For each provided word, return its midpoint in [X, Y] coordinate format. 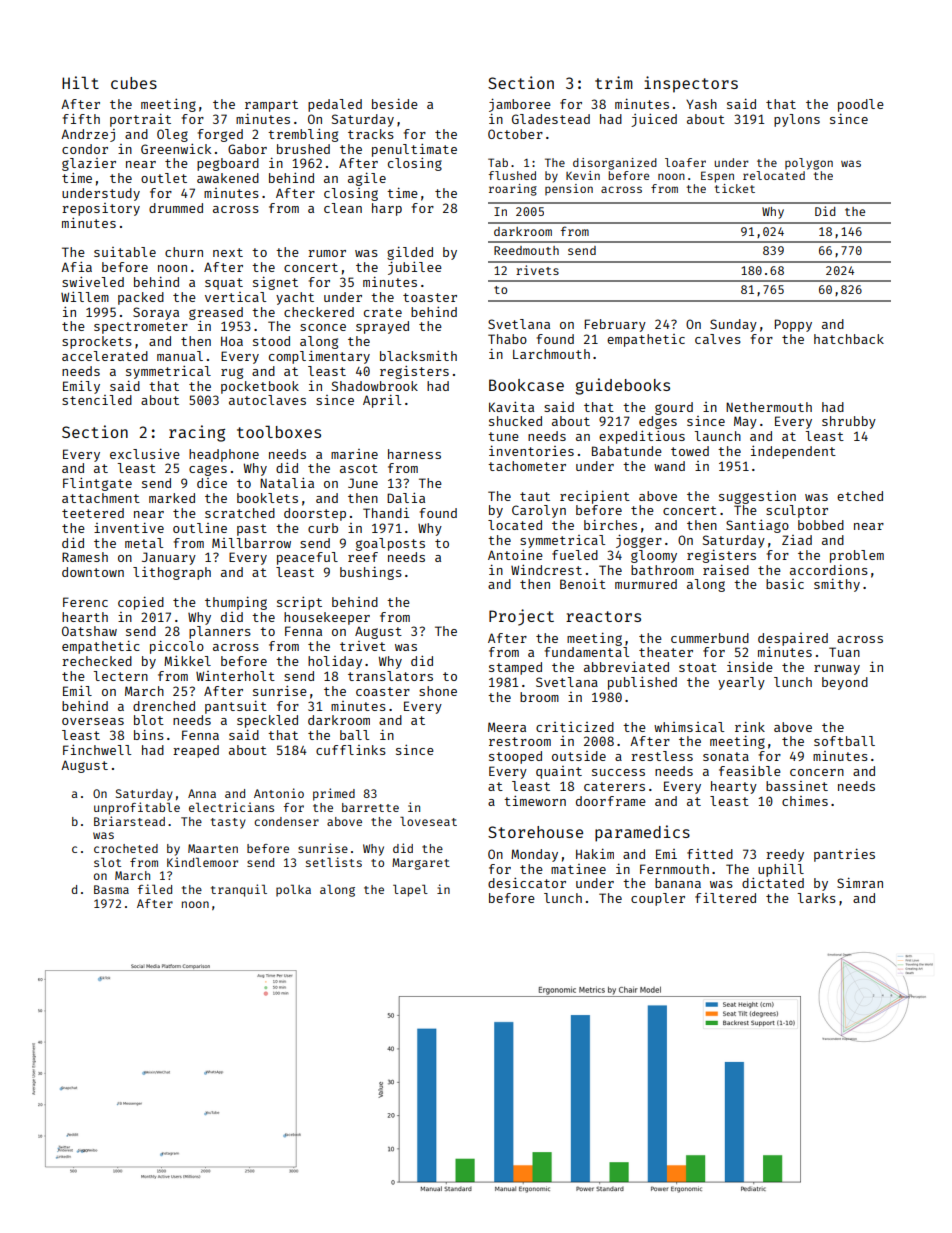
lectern [120, 676]
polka [293, 890]
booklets [267, 498]
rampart [271, 106]
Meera [507, 727]
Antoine [515, 555]
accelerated [105, 356]
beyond [845, 683]
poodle [861, 105]
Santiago [757, 526]
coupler [658, 899]
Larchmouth [551, 354]
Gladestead [551, 119]
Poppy [793, 325]
